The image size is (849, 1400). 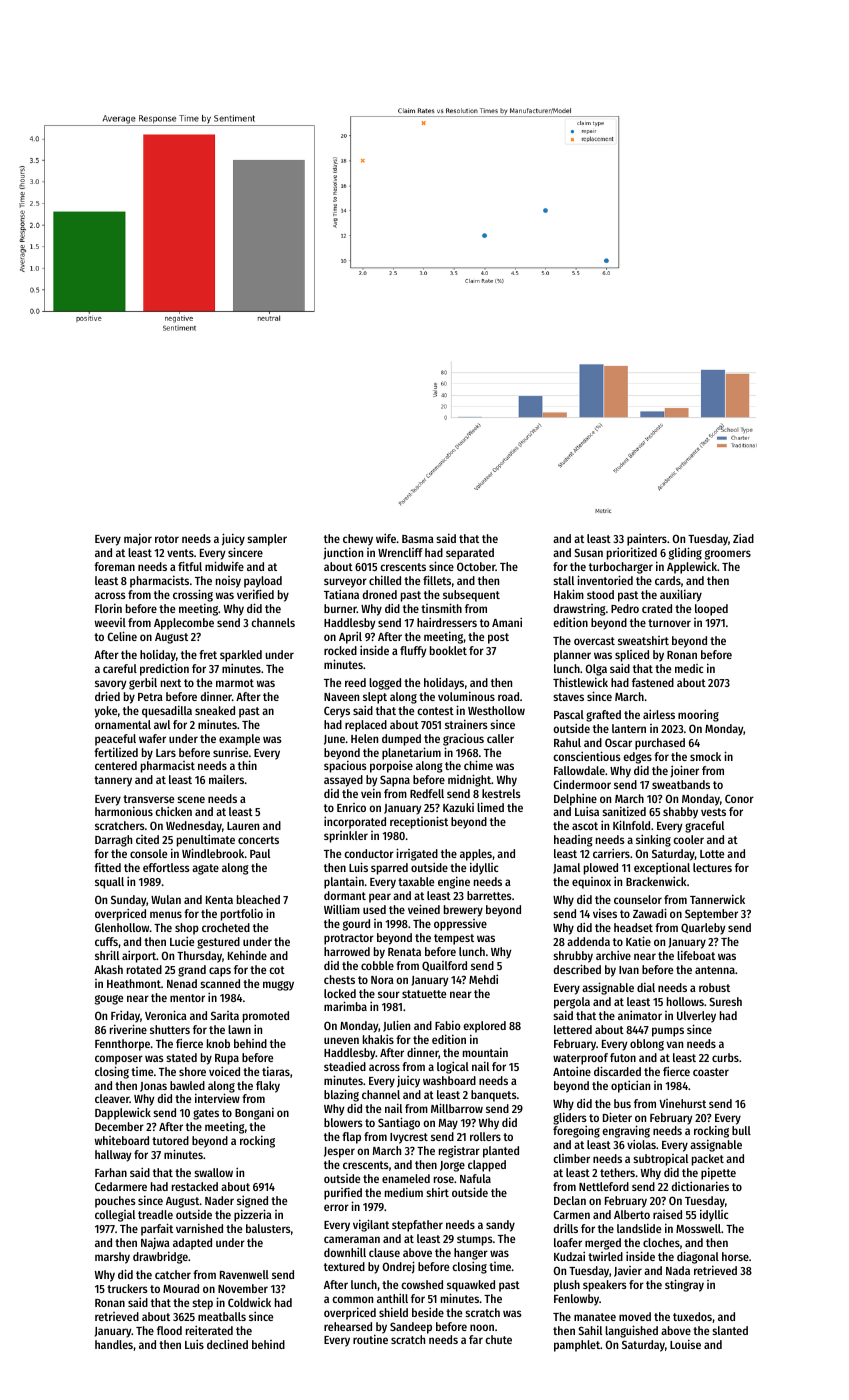 I want to click on burner, so click(x=340, y=608).
